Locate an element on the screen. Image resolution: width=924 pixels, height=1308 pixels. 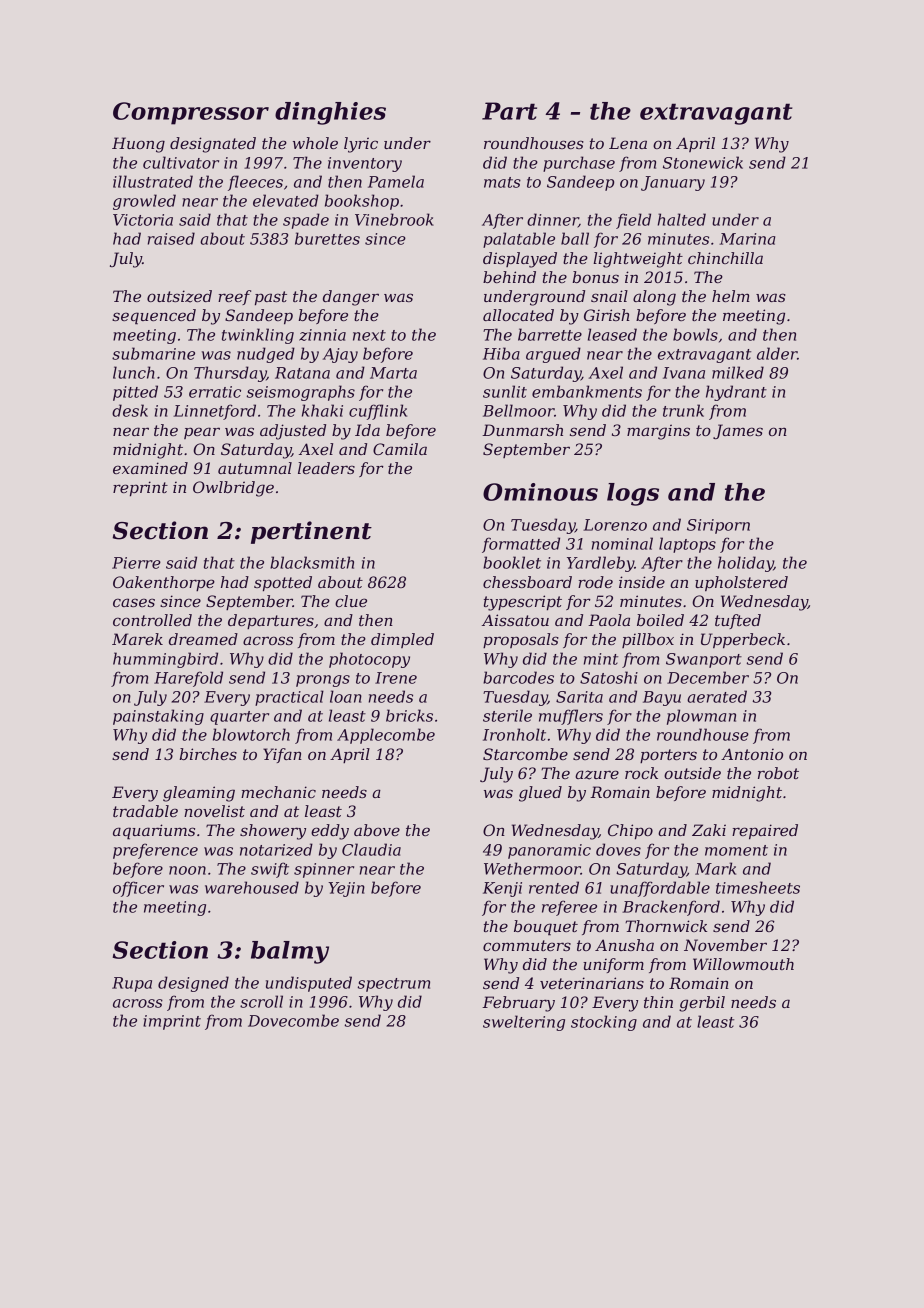
pertinent is located at coordinates (311, 532).
